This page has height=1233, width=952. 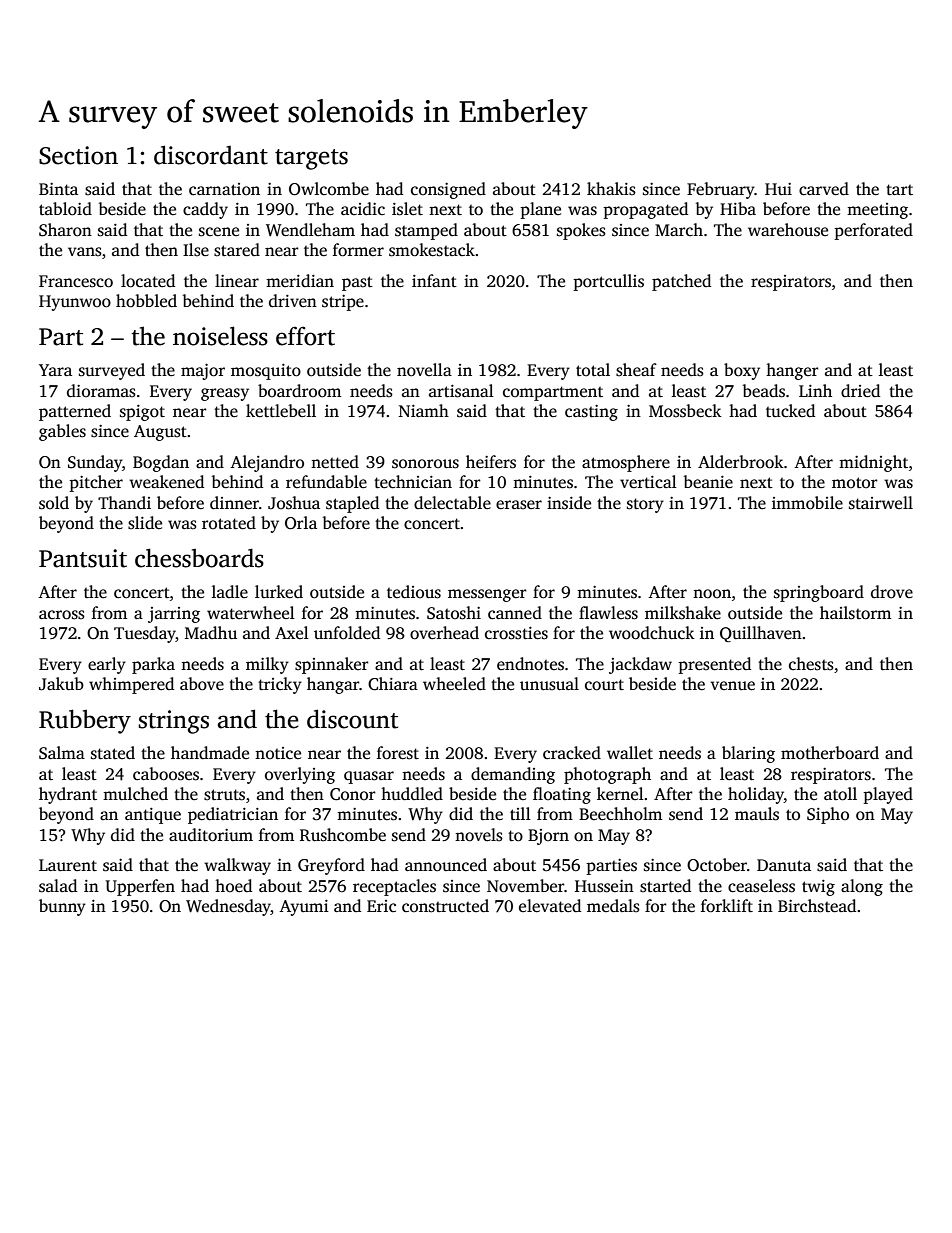 What do you see at coordinates (62, 753) in the page?
I see `Salma` at bounding box center [62, 753].
